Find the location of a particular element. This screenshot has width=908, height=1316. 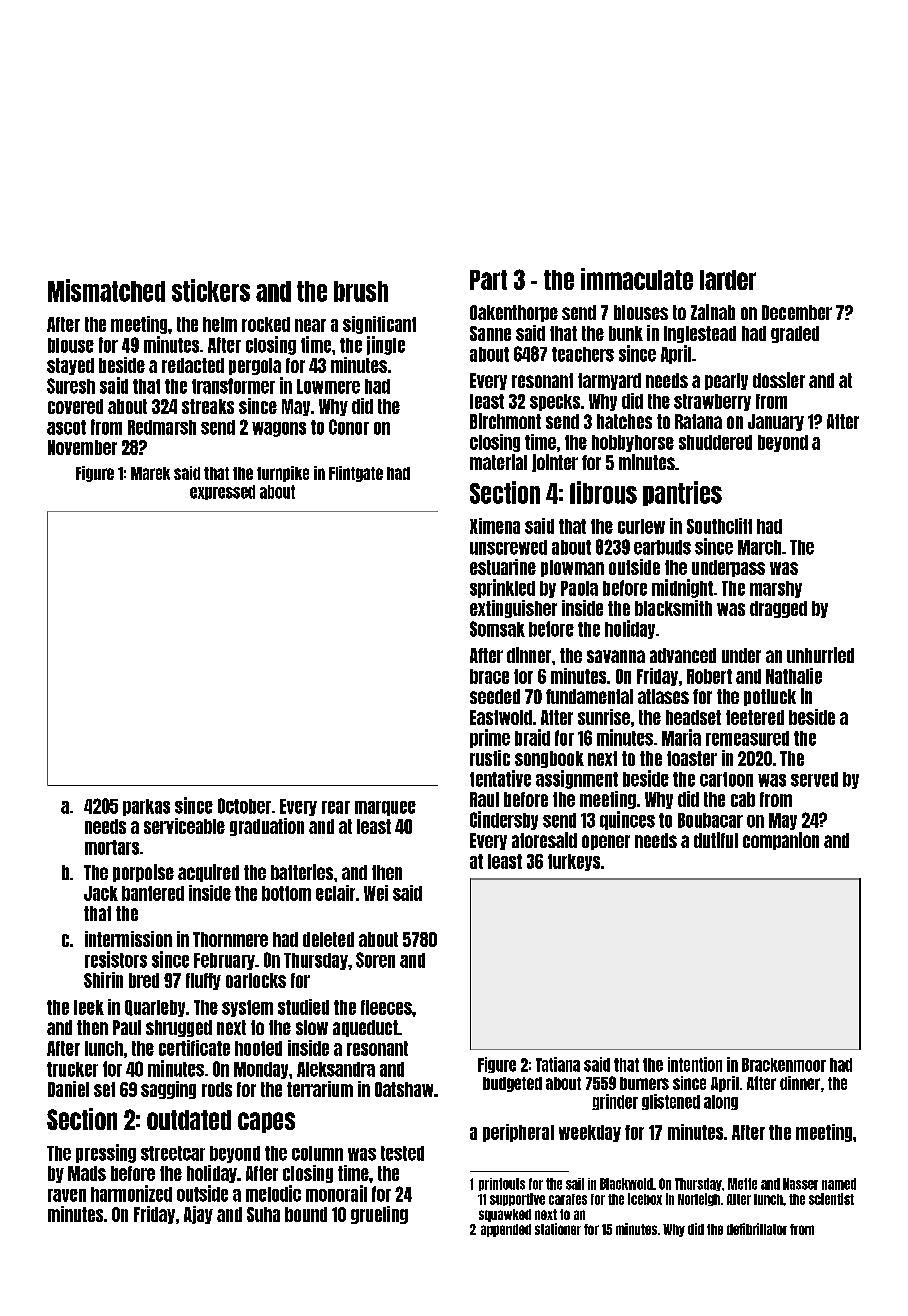

acquired is located at coordinates (208, 873).
